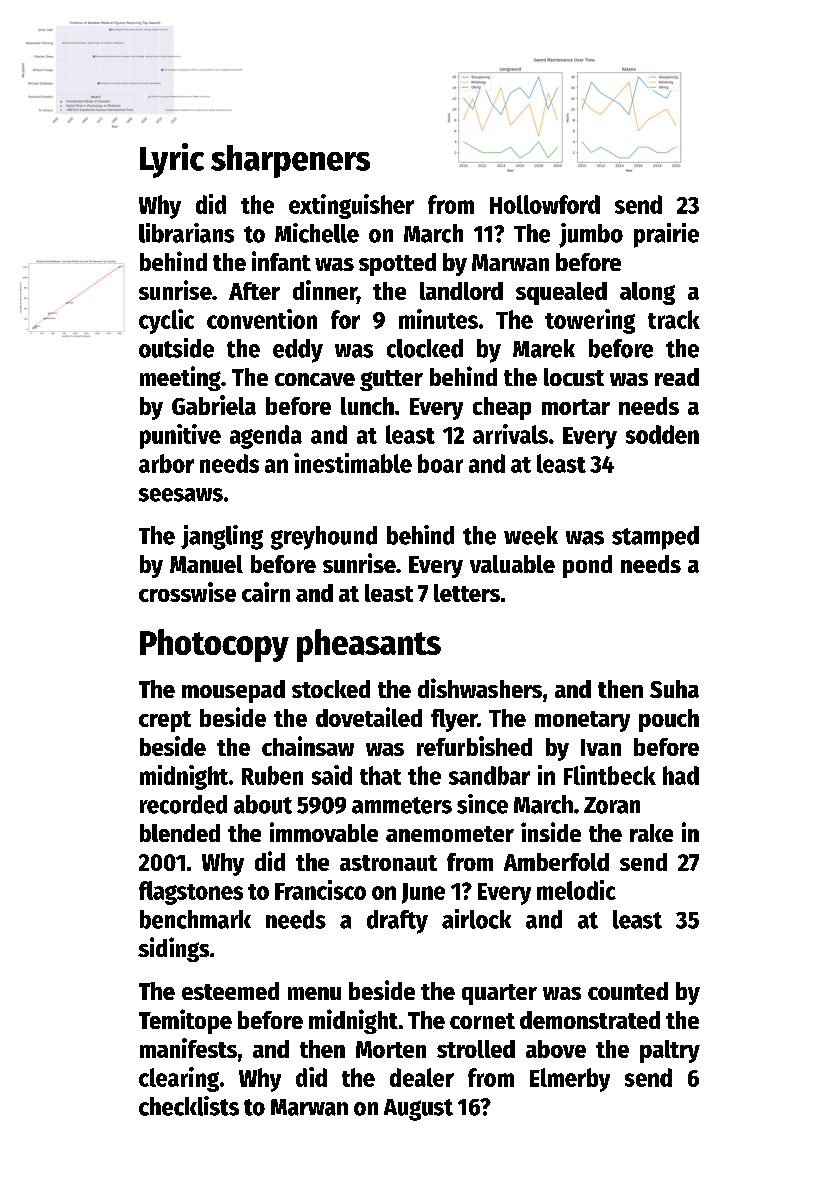 This screenshot has height=1189, width=838. What do you see at coordinates (369, 717) in the screenshot?
I see `dovetailed` at bounding box center [369, 717].
